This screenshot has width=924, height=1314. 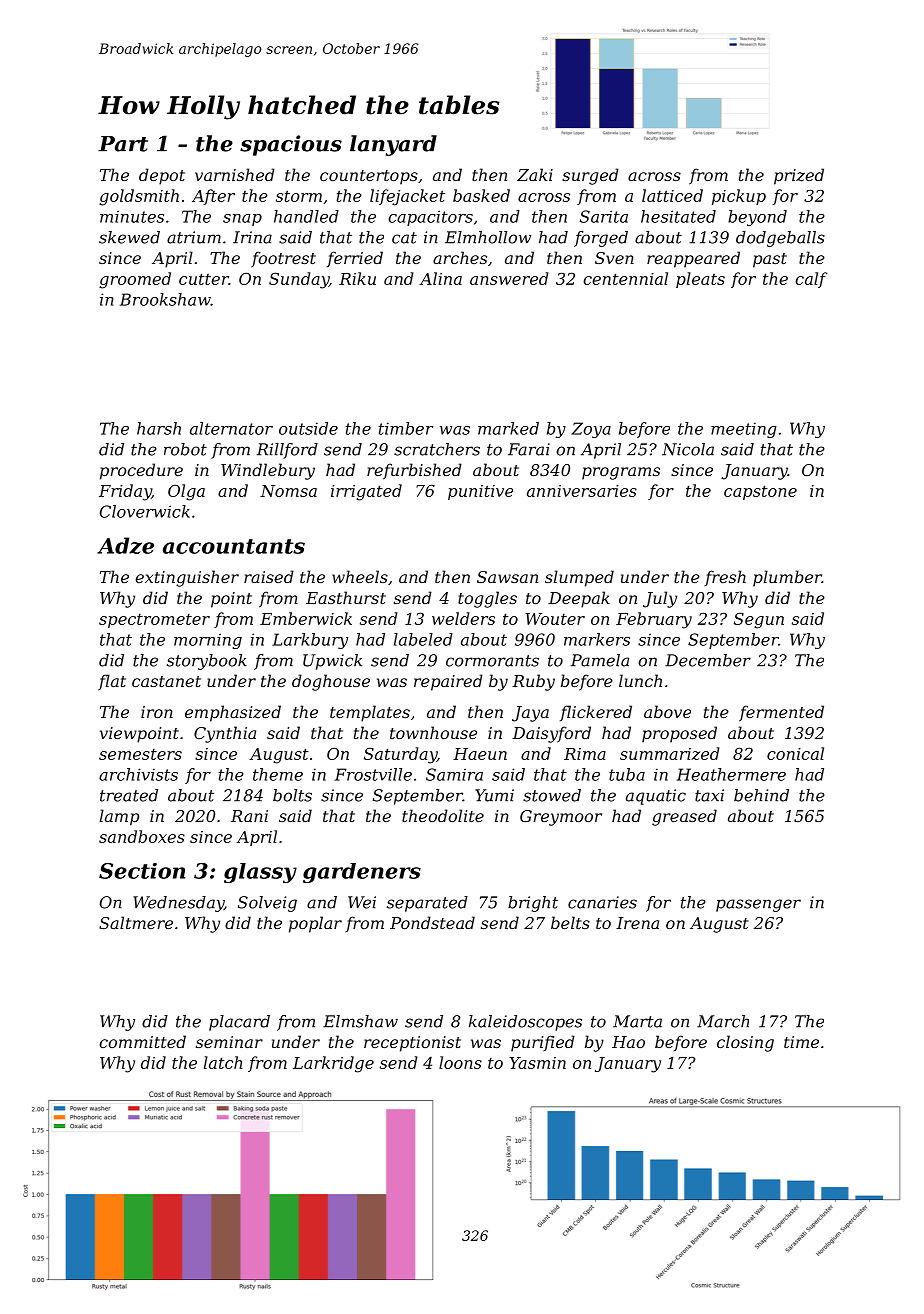 I want to click on Elmshaw, so click(x=360, y=1021).
